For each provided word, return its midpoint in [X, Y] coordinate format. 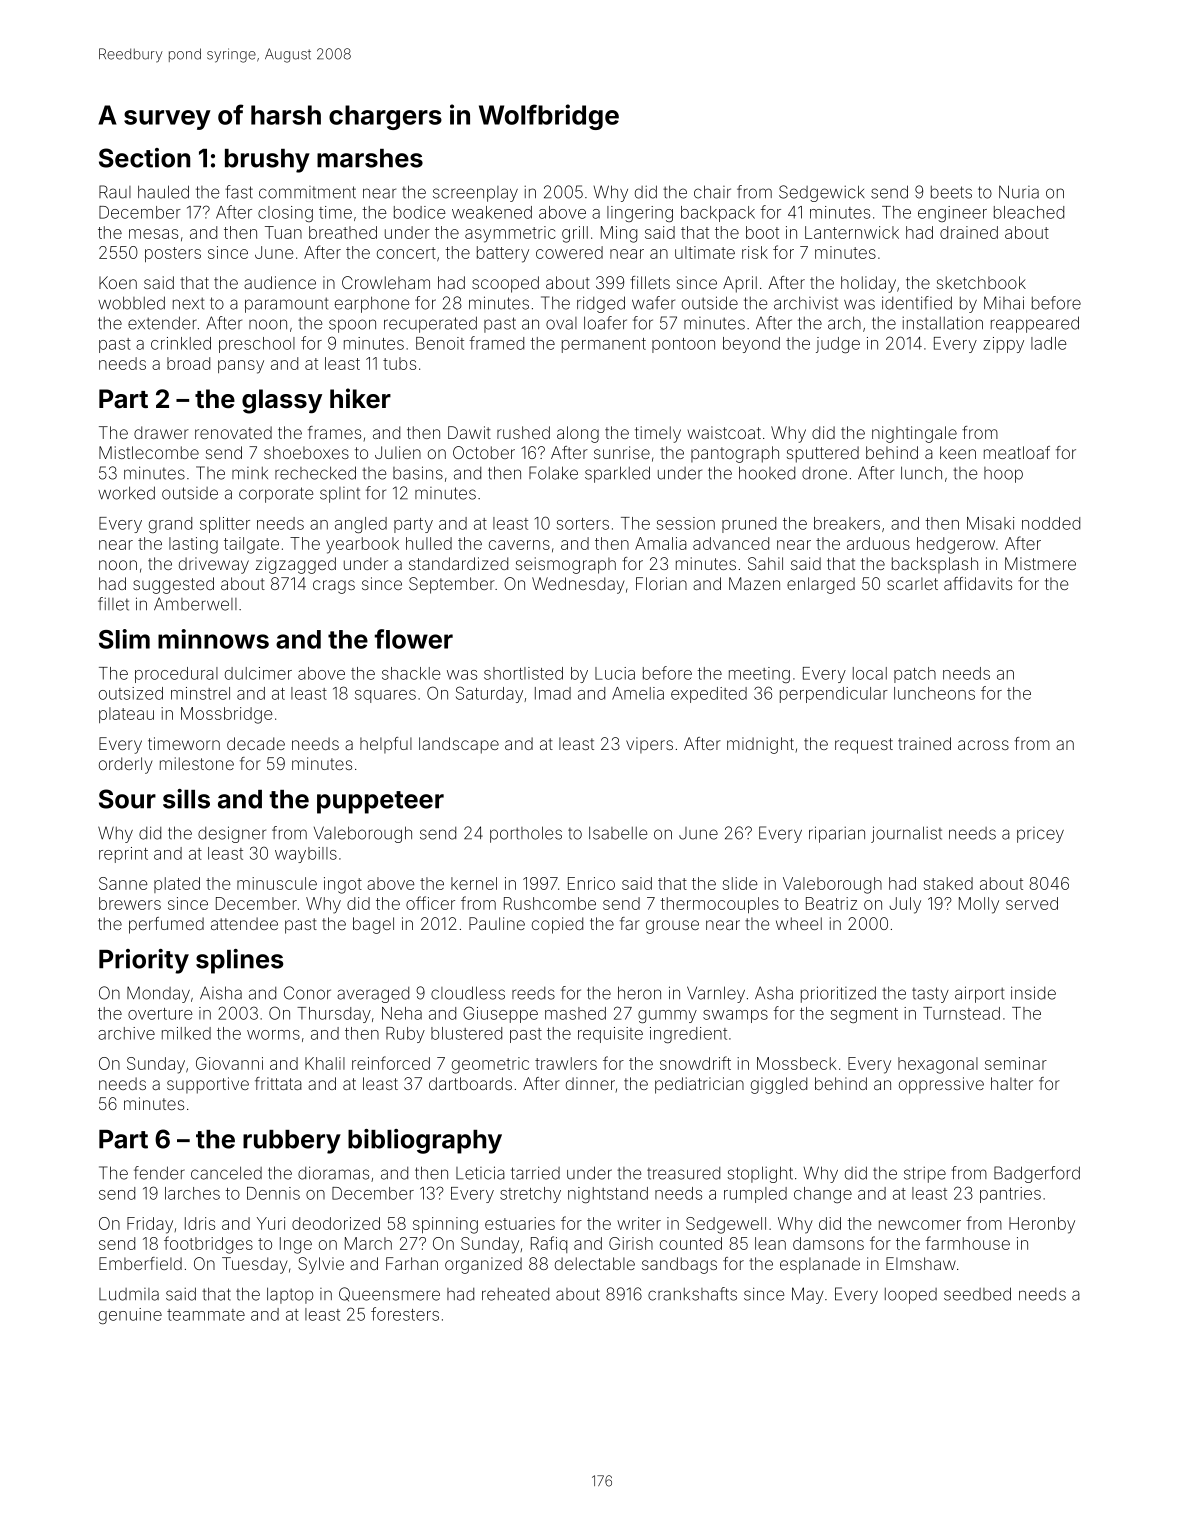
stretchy [530, 1195]
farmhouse [967, 1243]
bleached [1029, 212]
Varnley [716, 994]
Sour [127, 799]
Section [144, 158]
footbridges [208, 1245]
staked [948, 883]
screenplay [475, 194]
